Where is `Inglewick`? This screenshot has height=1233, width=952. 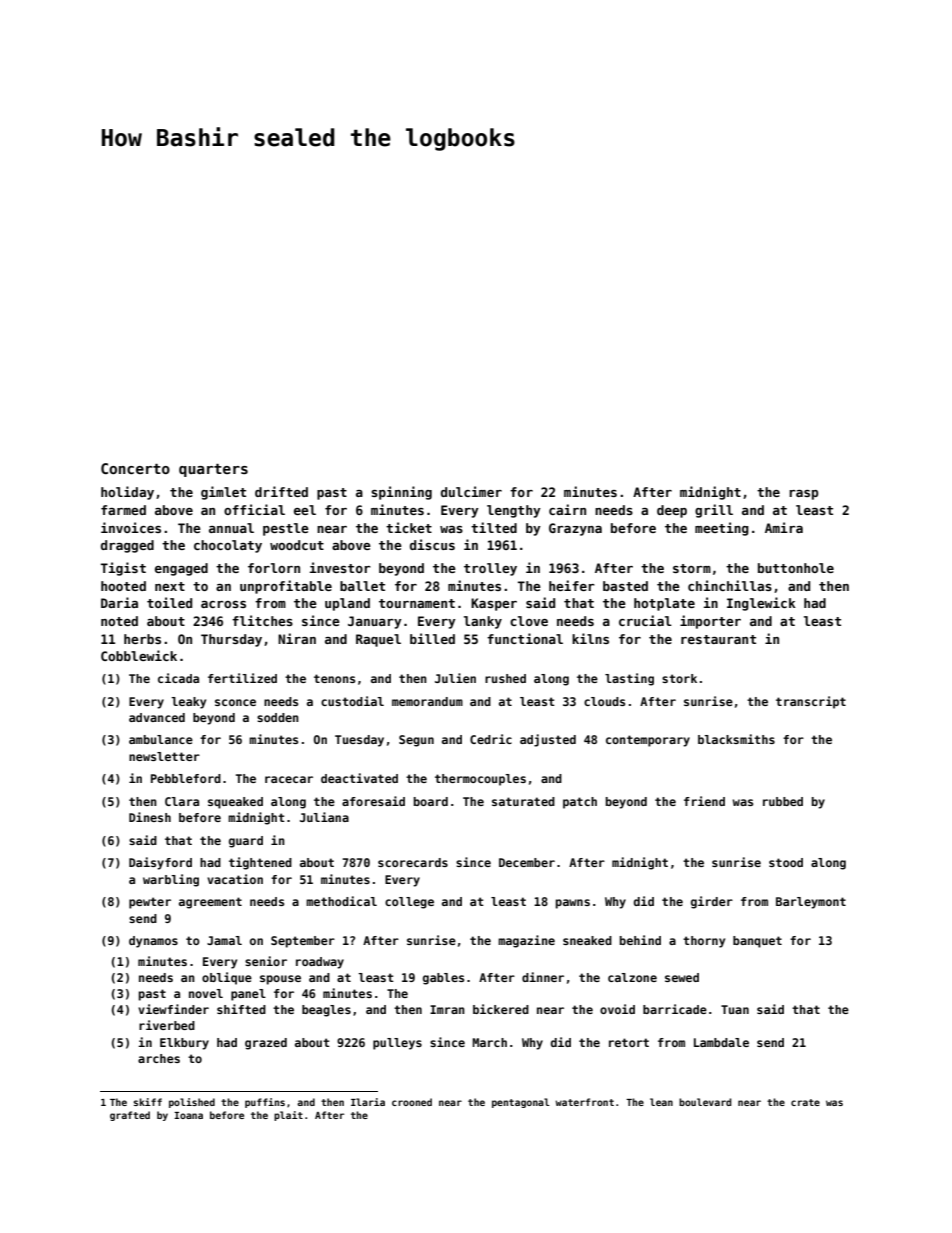 Inglewick is located at coordinates (761, 604).
